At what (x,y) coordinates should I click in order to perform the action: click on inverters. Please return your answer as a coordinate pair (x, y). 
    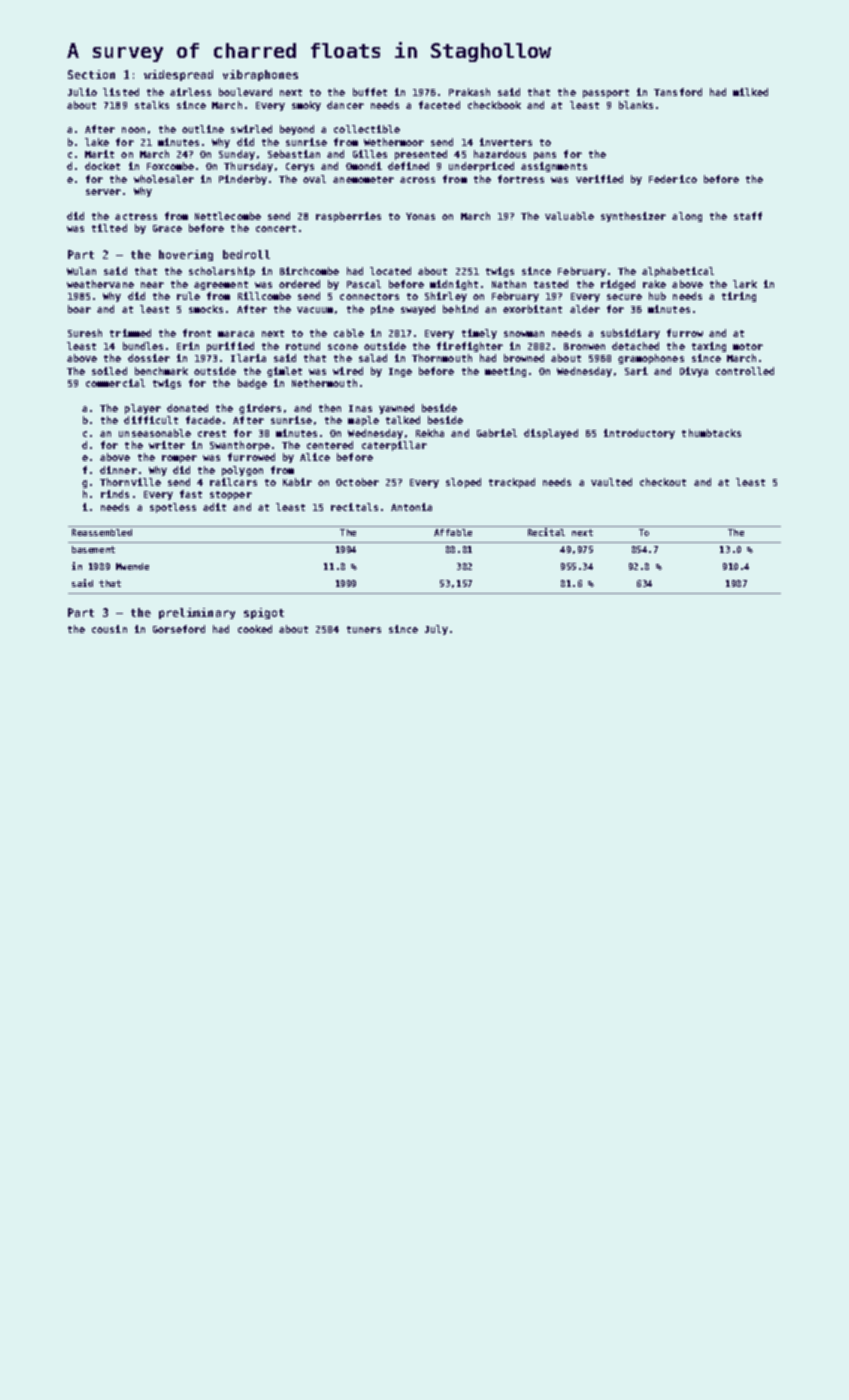
    Looking at the image, I should click on (506, 142).
